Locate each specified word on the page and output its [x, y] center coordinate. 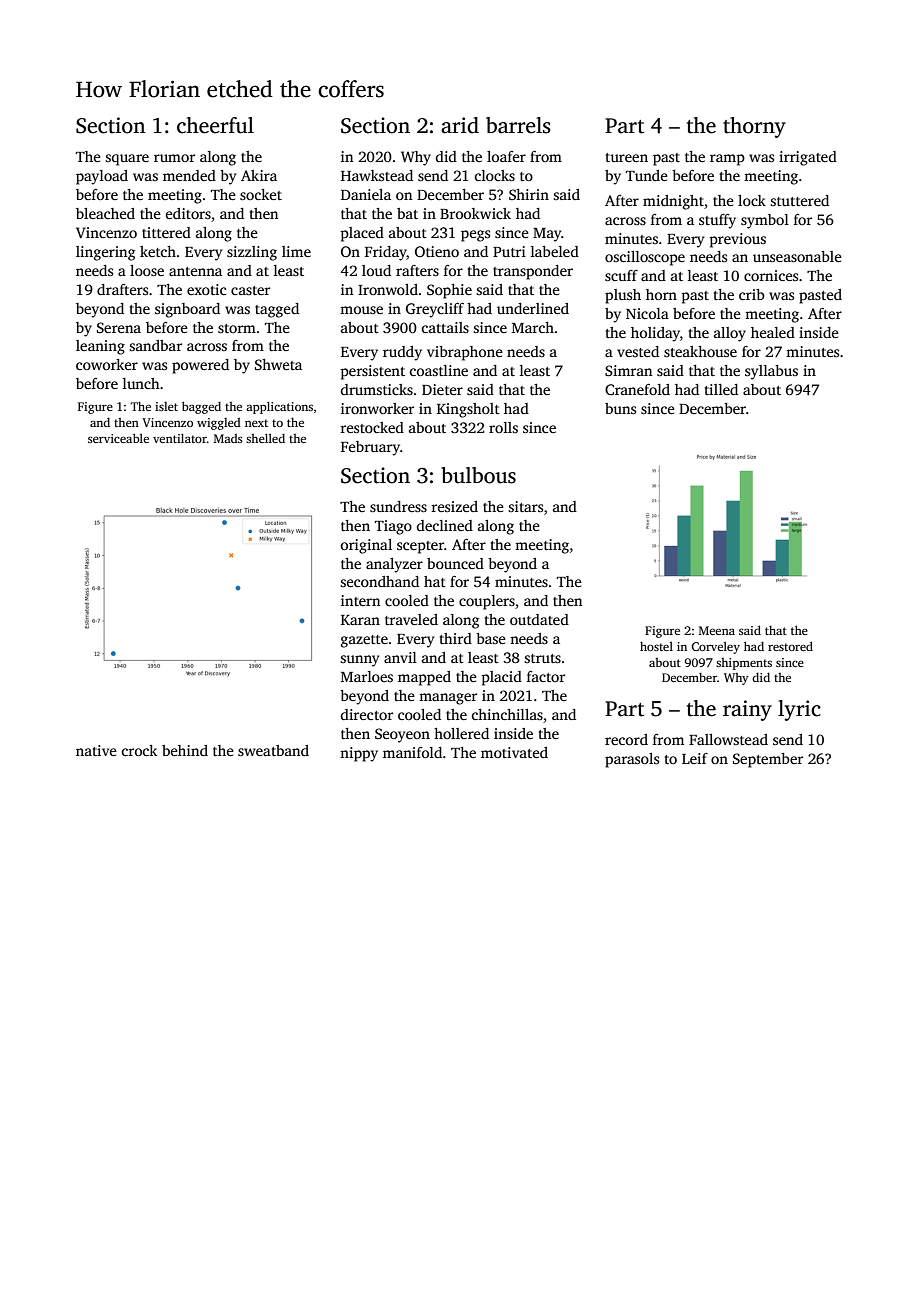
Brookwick [475, 213]
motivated [514, 752]
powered [200, 366]
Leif [695, 758]
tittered [166, 232]
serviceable [118, 438]
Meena [717, 630]
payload [102, 177]
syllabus [771, 372]
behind [185, 750]
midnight [673, 202]
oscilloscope [645, 258]
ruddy [402, 353]
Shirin [529, 194]
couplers [487, 602]
